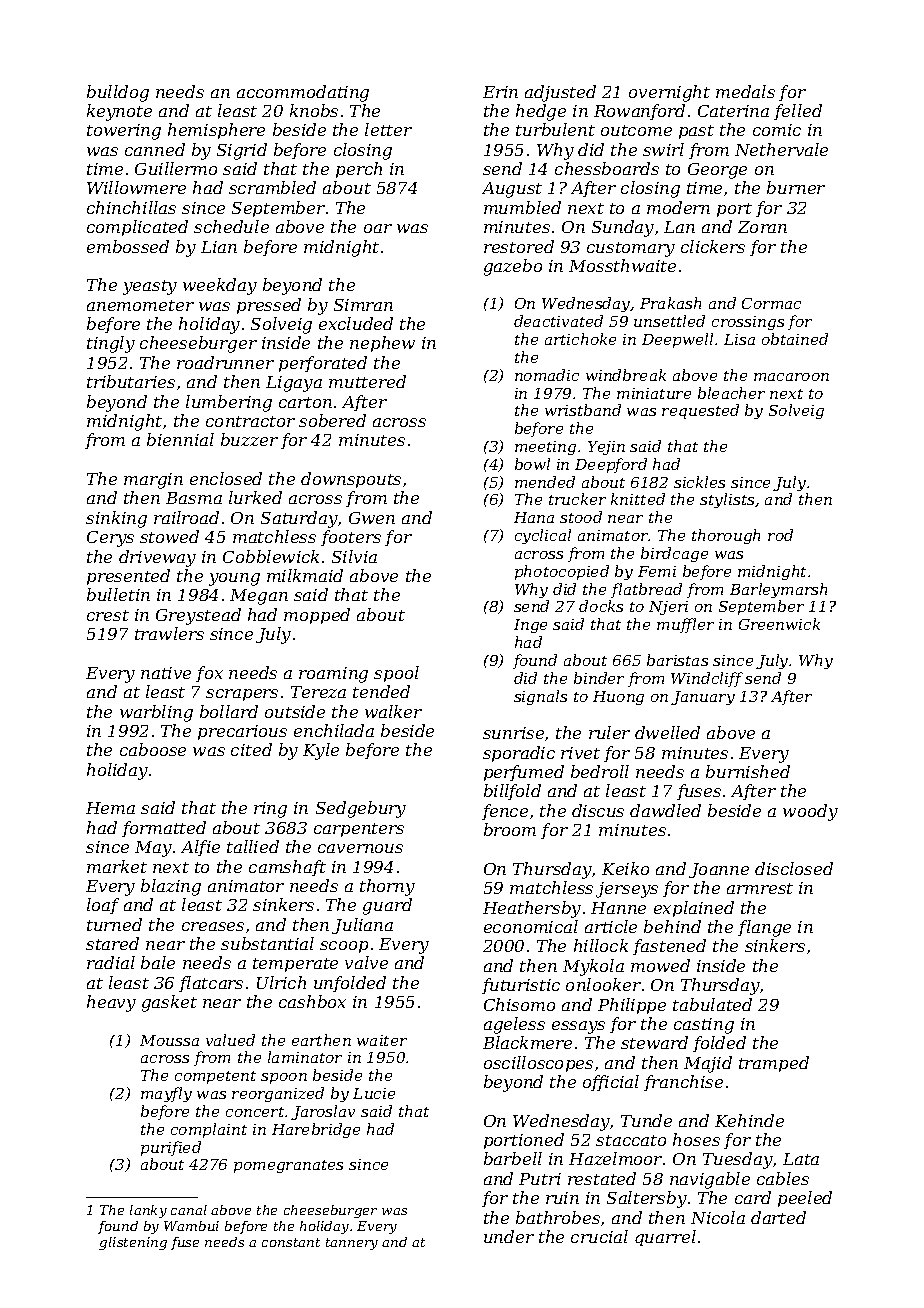 The height and width of the page is (1308, 924). What do you see at coordinates (599, 1236) in the page?
I see `crucial` at bounding box center [599, 1236].
